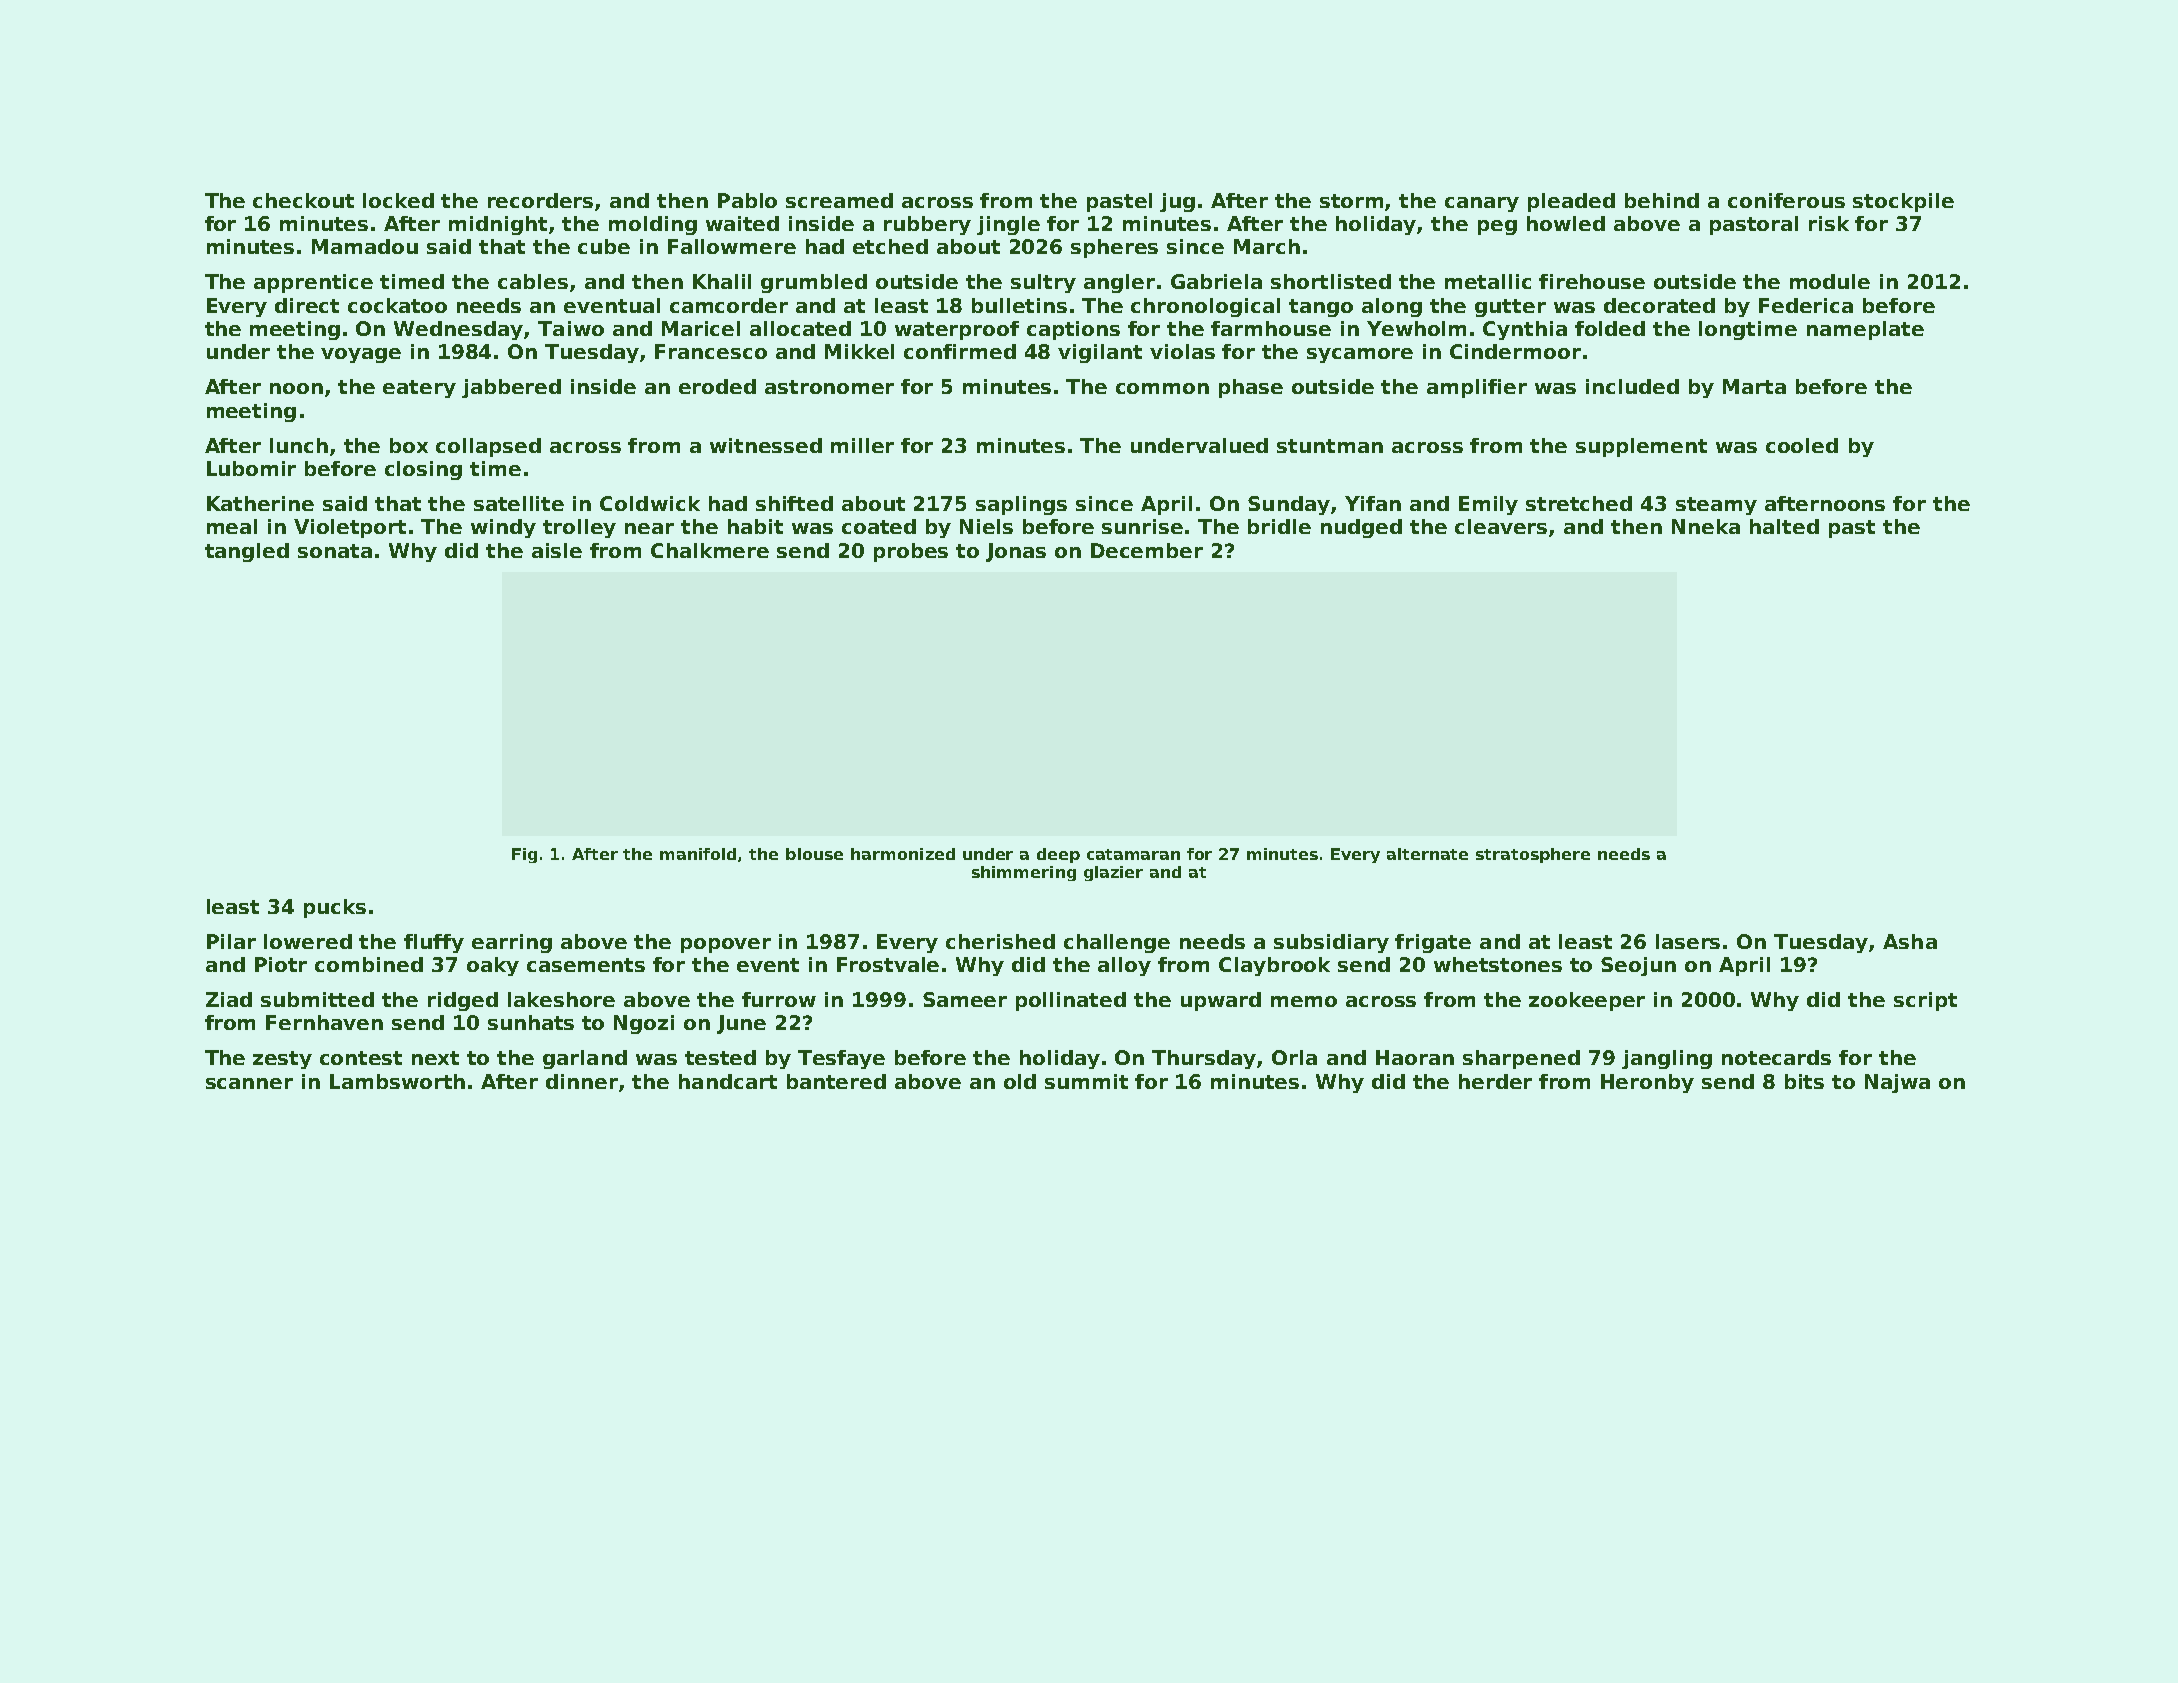 This screenshot has width=2178, height=1683. What do you see at coordinates (650, 503) in the screenshot?
I see `Coldwick` at bounding box center [650, 503].
